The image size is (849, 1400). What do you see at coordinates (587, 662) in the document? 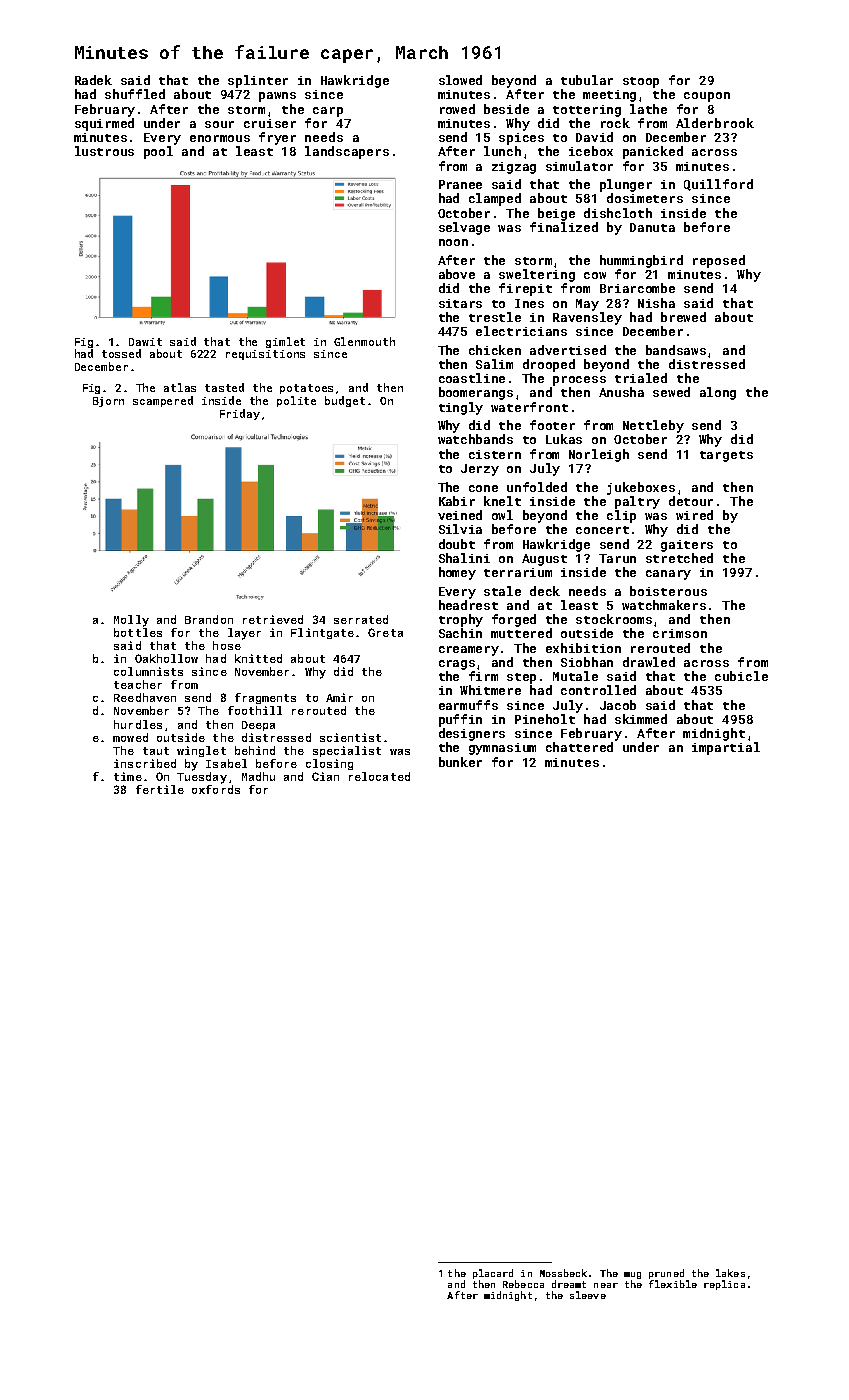
I see `Siobhan` at bounding box center [587, 662].
